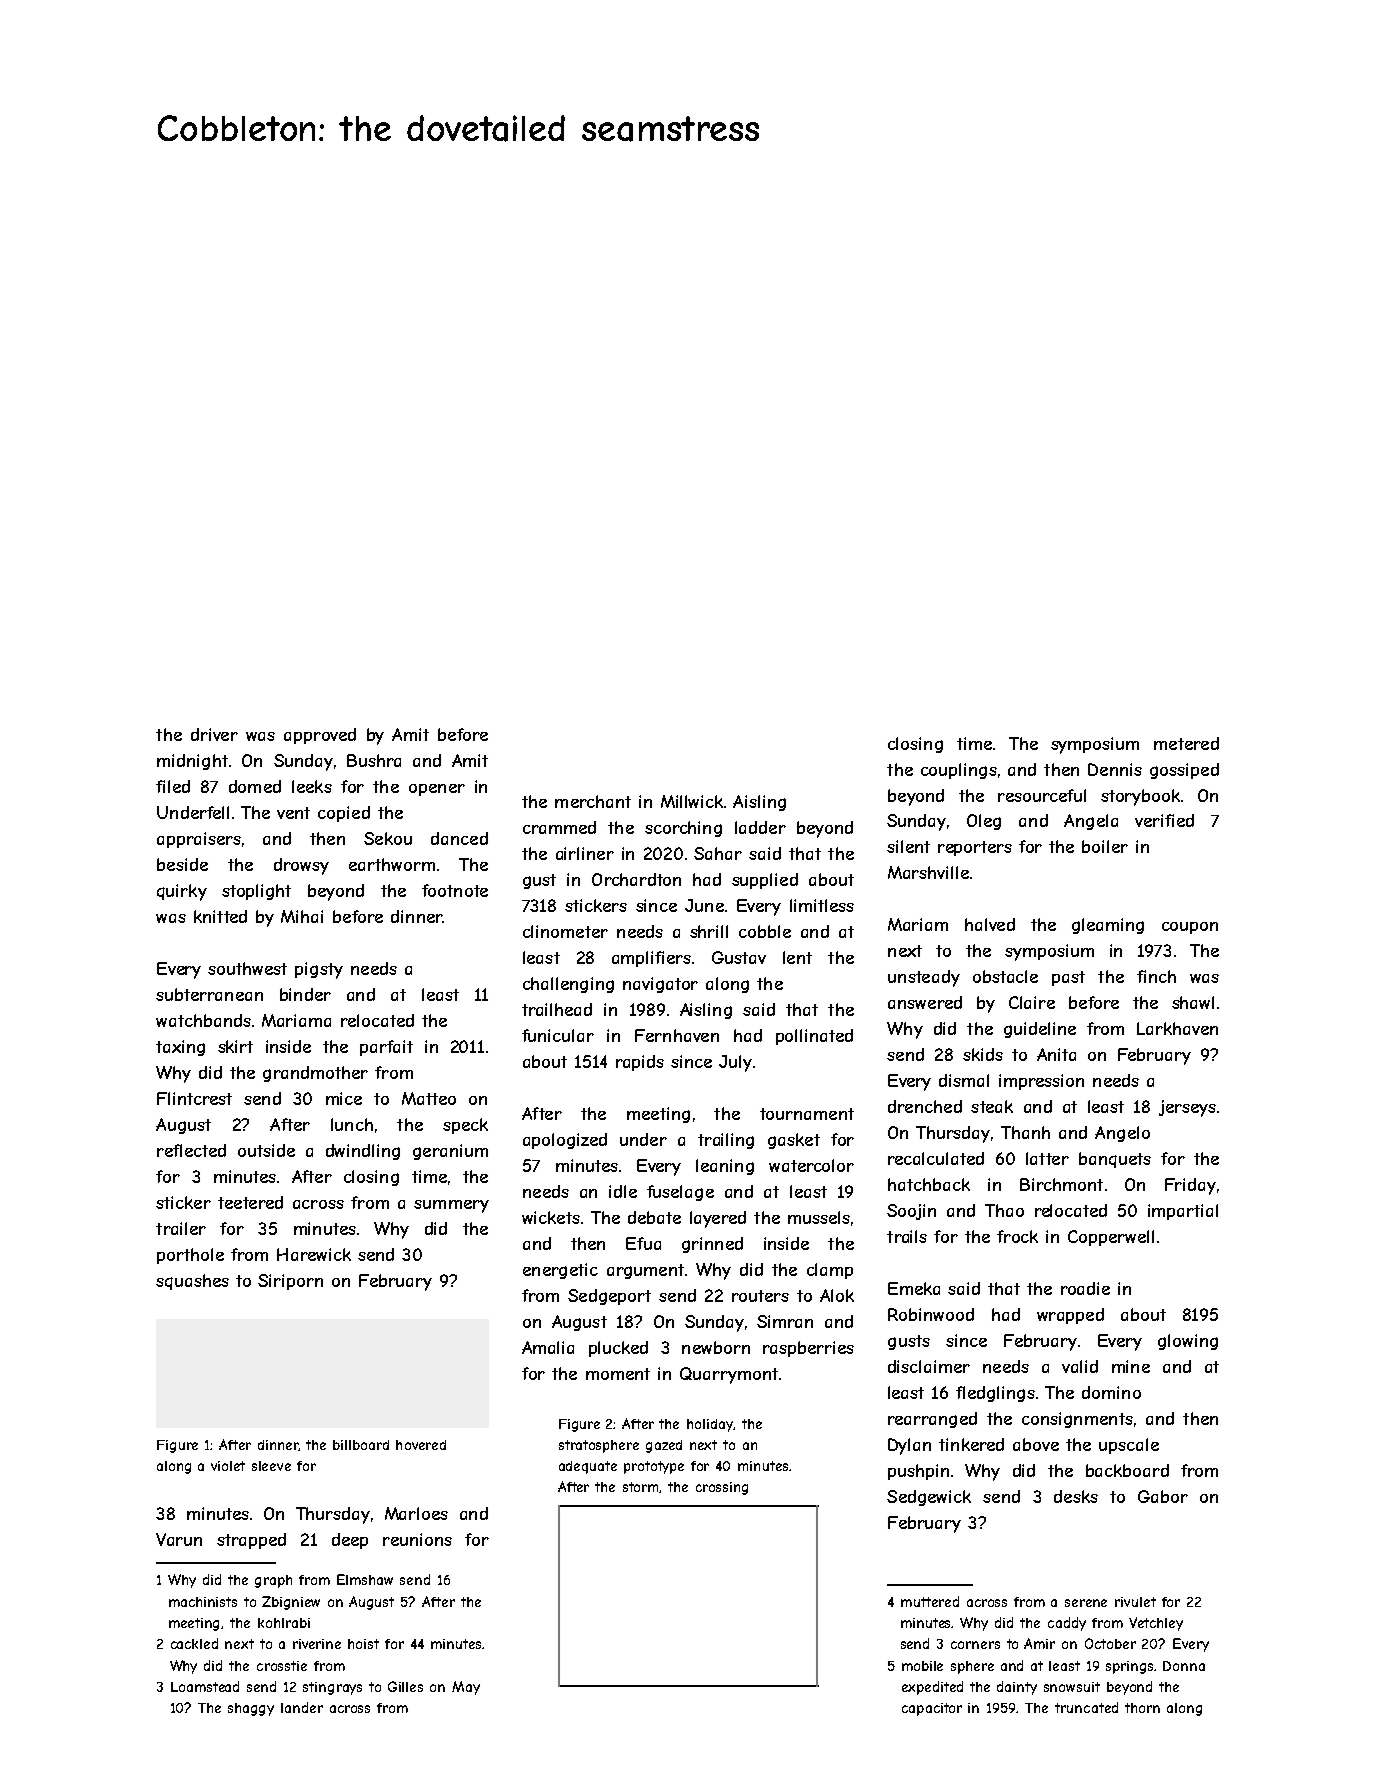  Describe the element at coordinates (228, 1466) in the screenshot. I see `violet` at that location.
